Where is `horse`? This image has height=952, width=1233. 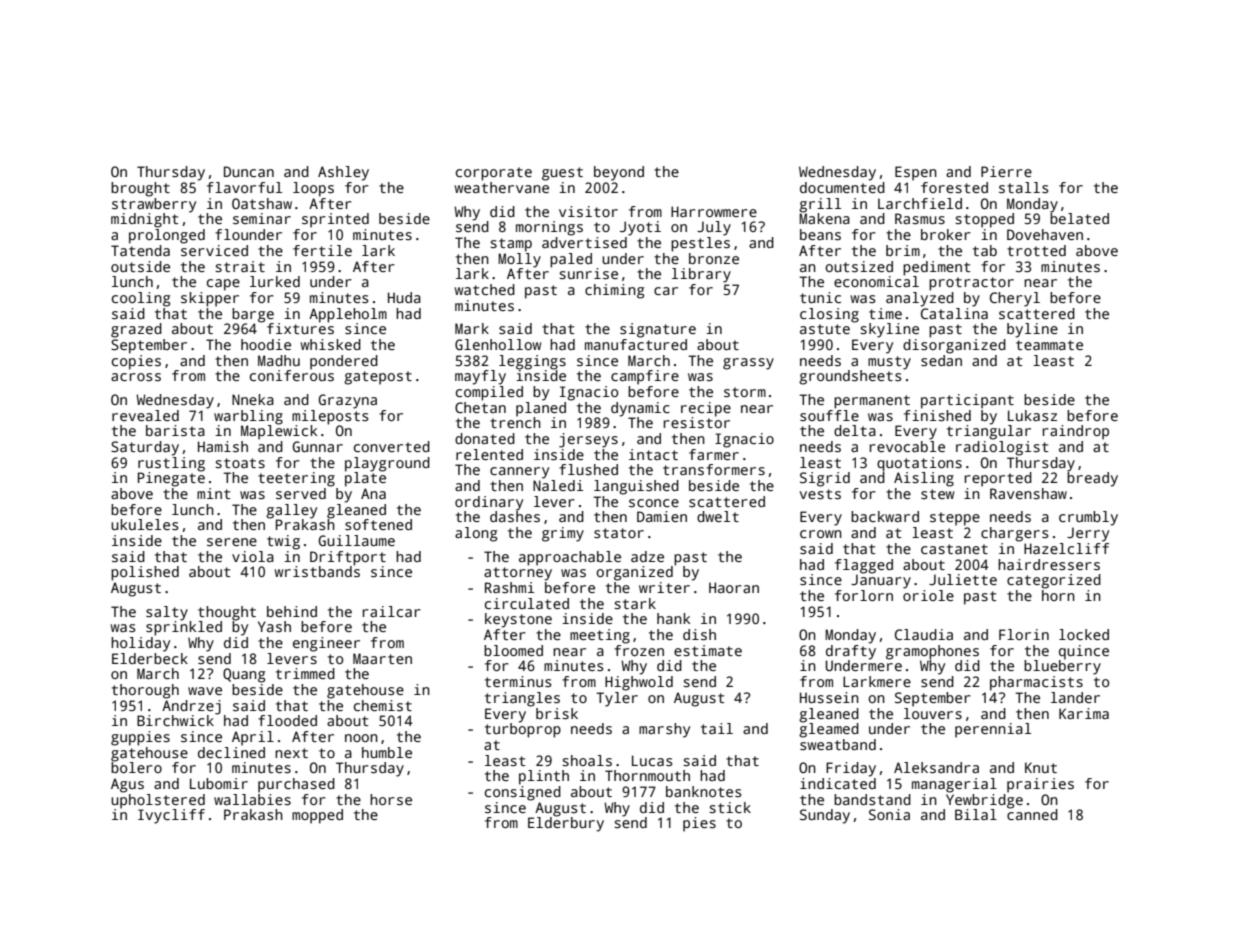
horse is located at coordinates (391, 799).
